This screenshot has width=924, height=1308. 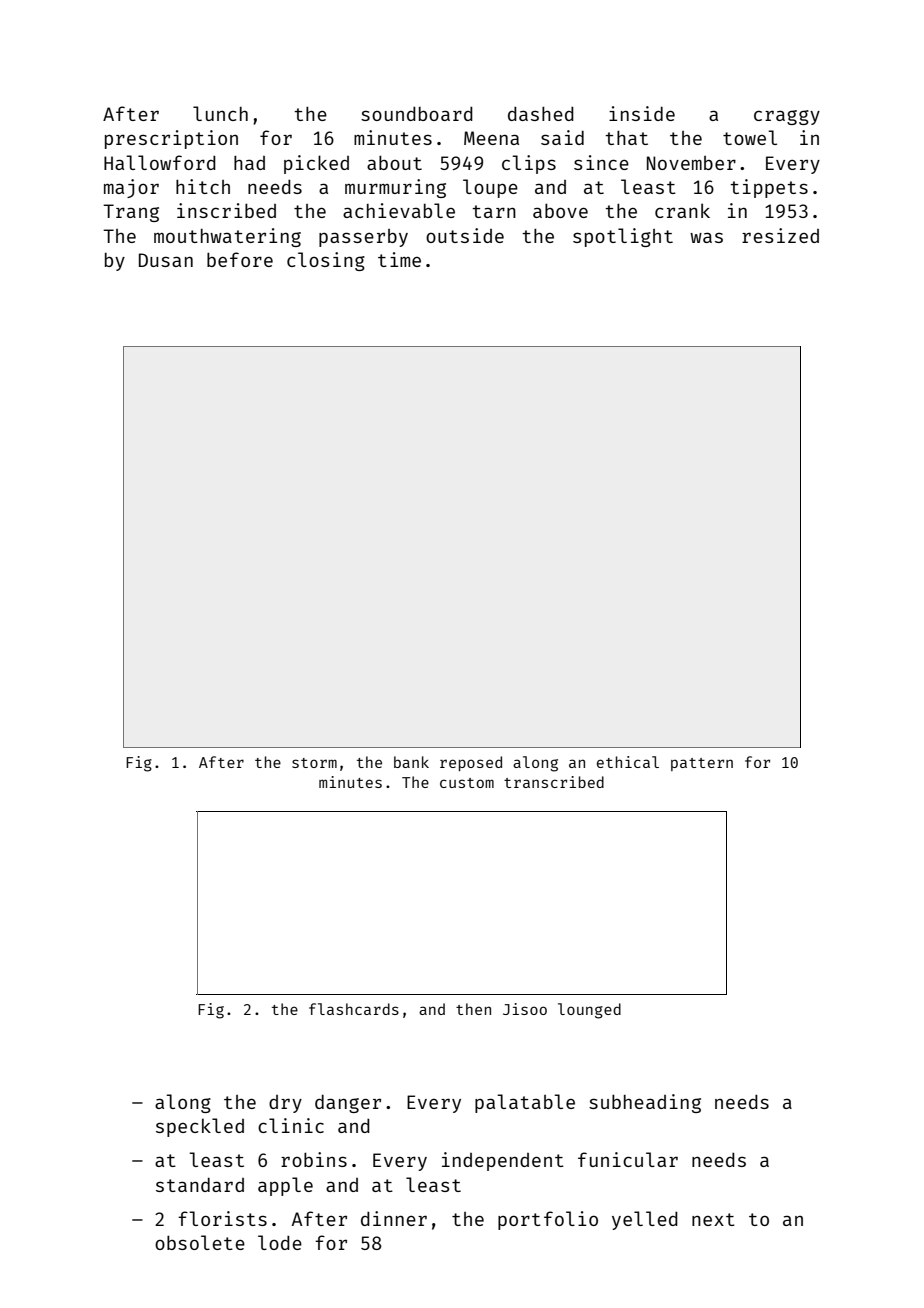 What do you see at coordinates (541, 114) in the screenshot?
I see `dashed` at bounding box center [541, 114].
